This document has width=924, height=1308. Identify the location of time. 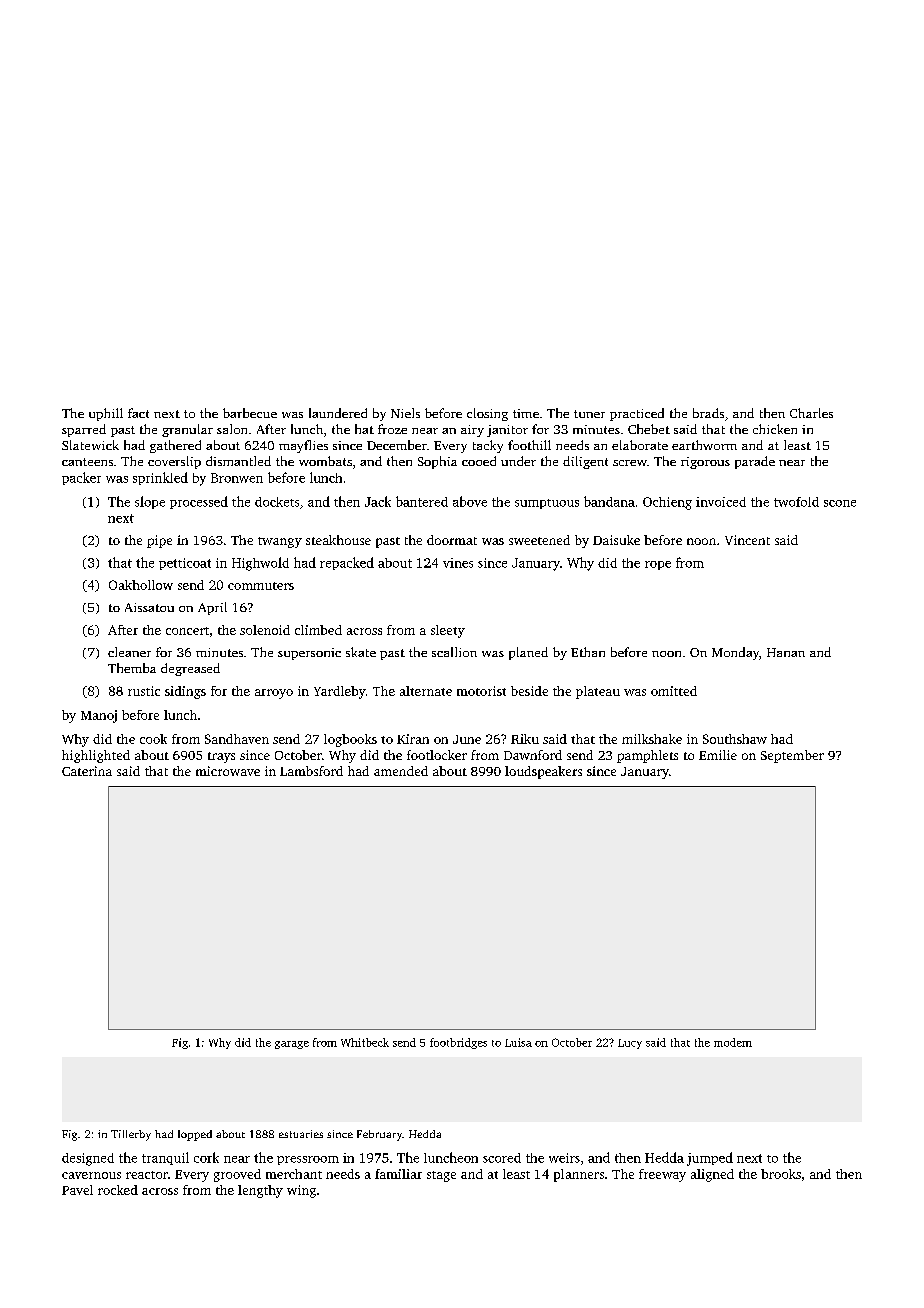
(526, 413).
